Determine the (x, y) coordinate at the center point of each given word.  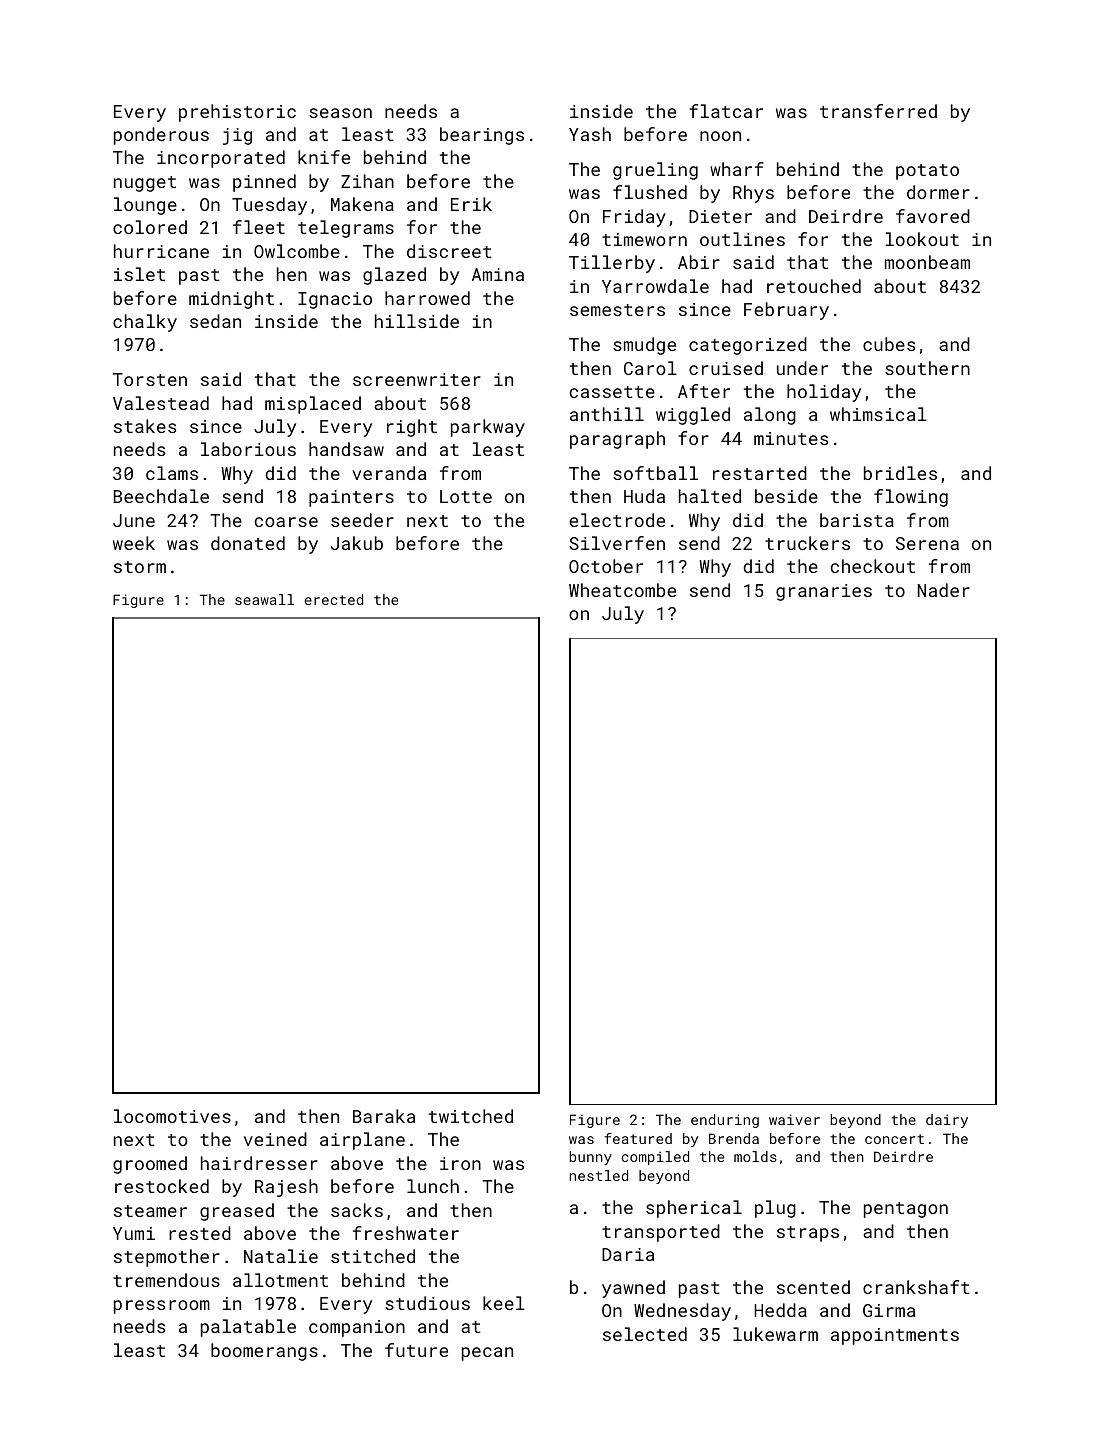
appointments (895, 1336)
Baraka (384, 1116)
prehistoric (237, 113)
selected (645, 1334)
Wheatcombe (622, 590)
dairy (947, 1121)
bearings (482, 136)
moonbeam (927, 262)
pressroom (162, 1307)
